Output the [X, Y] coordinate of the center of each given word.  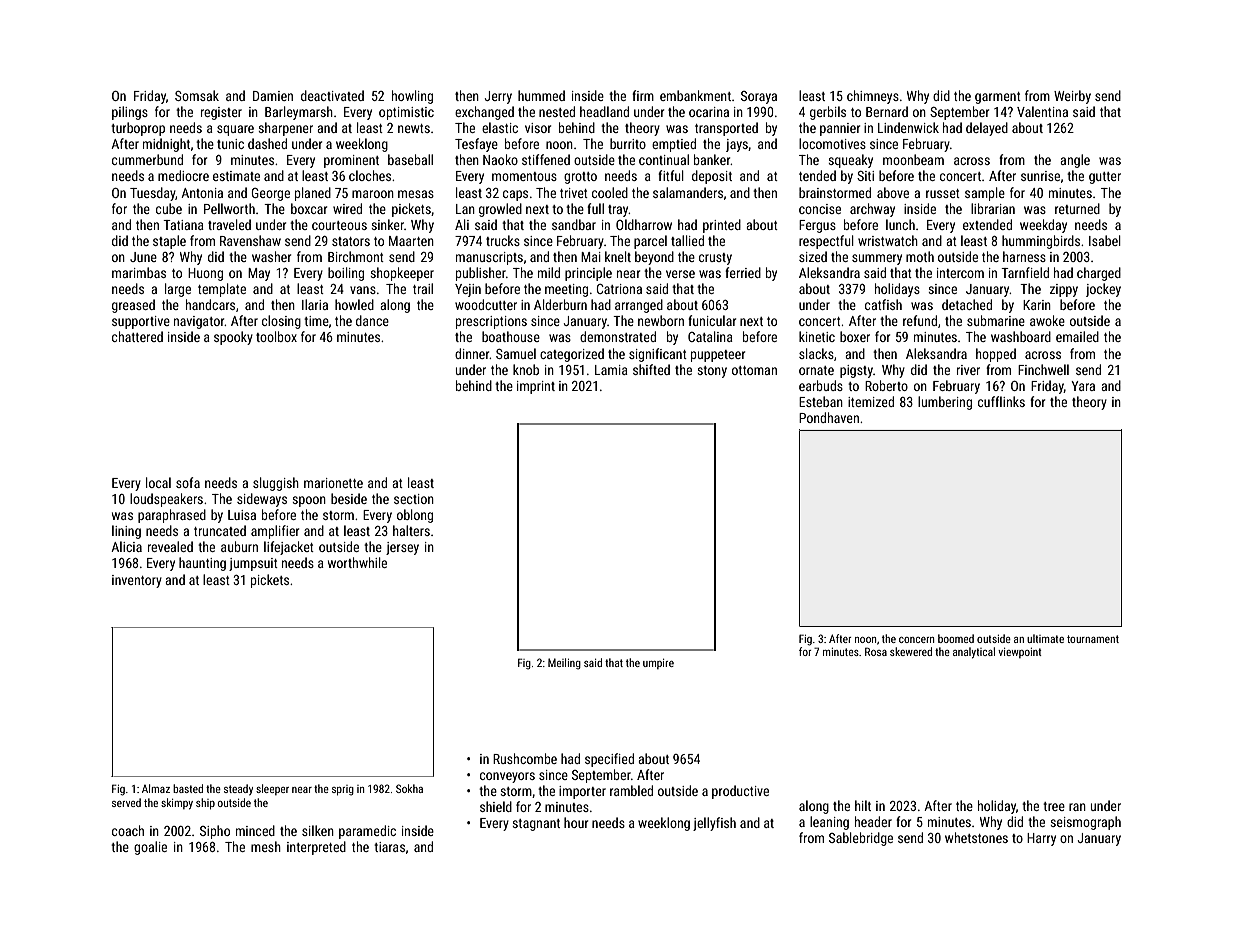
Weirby [1072, 97]
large [178, 290]
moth [920, 256]
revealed [170, 546]
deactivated [332, 95]
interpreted [316, 848]
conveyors [507, 777]
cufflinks [1001, 401]
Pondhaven [829, 417]
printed [722, 226]
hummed [541, 95]
